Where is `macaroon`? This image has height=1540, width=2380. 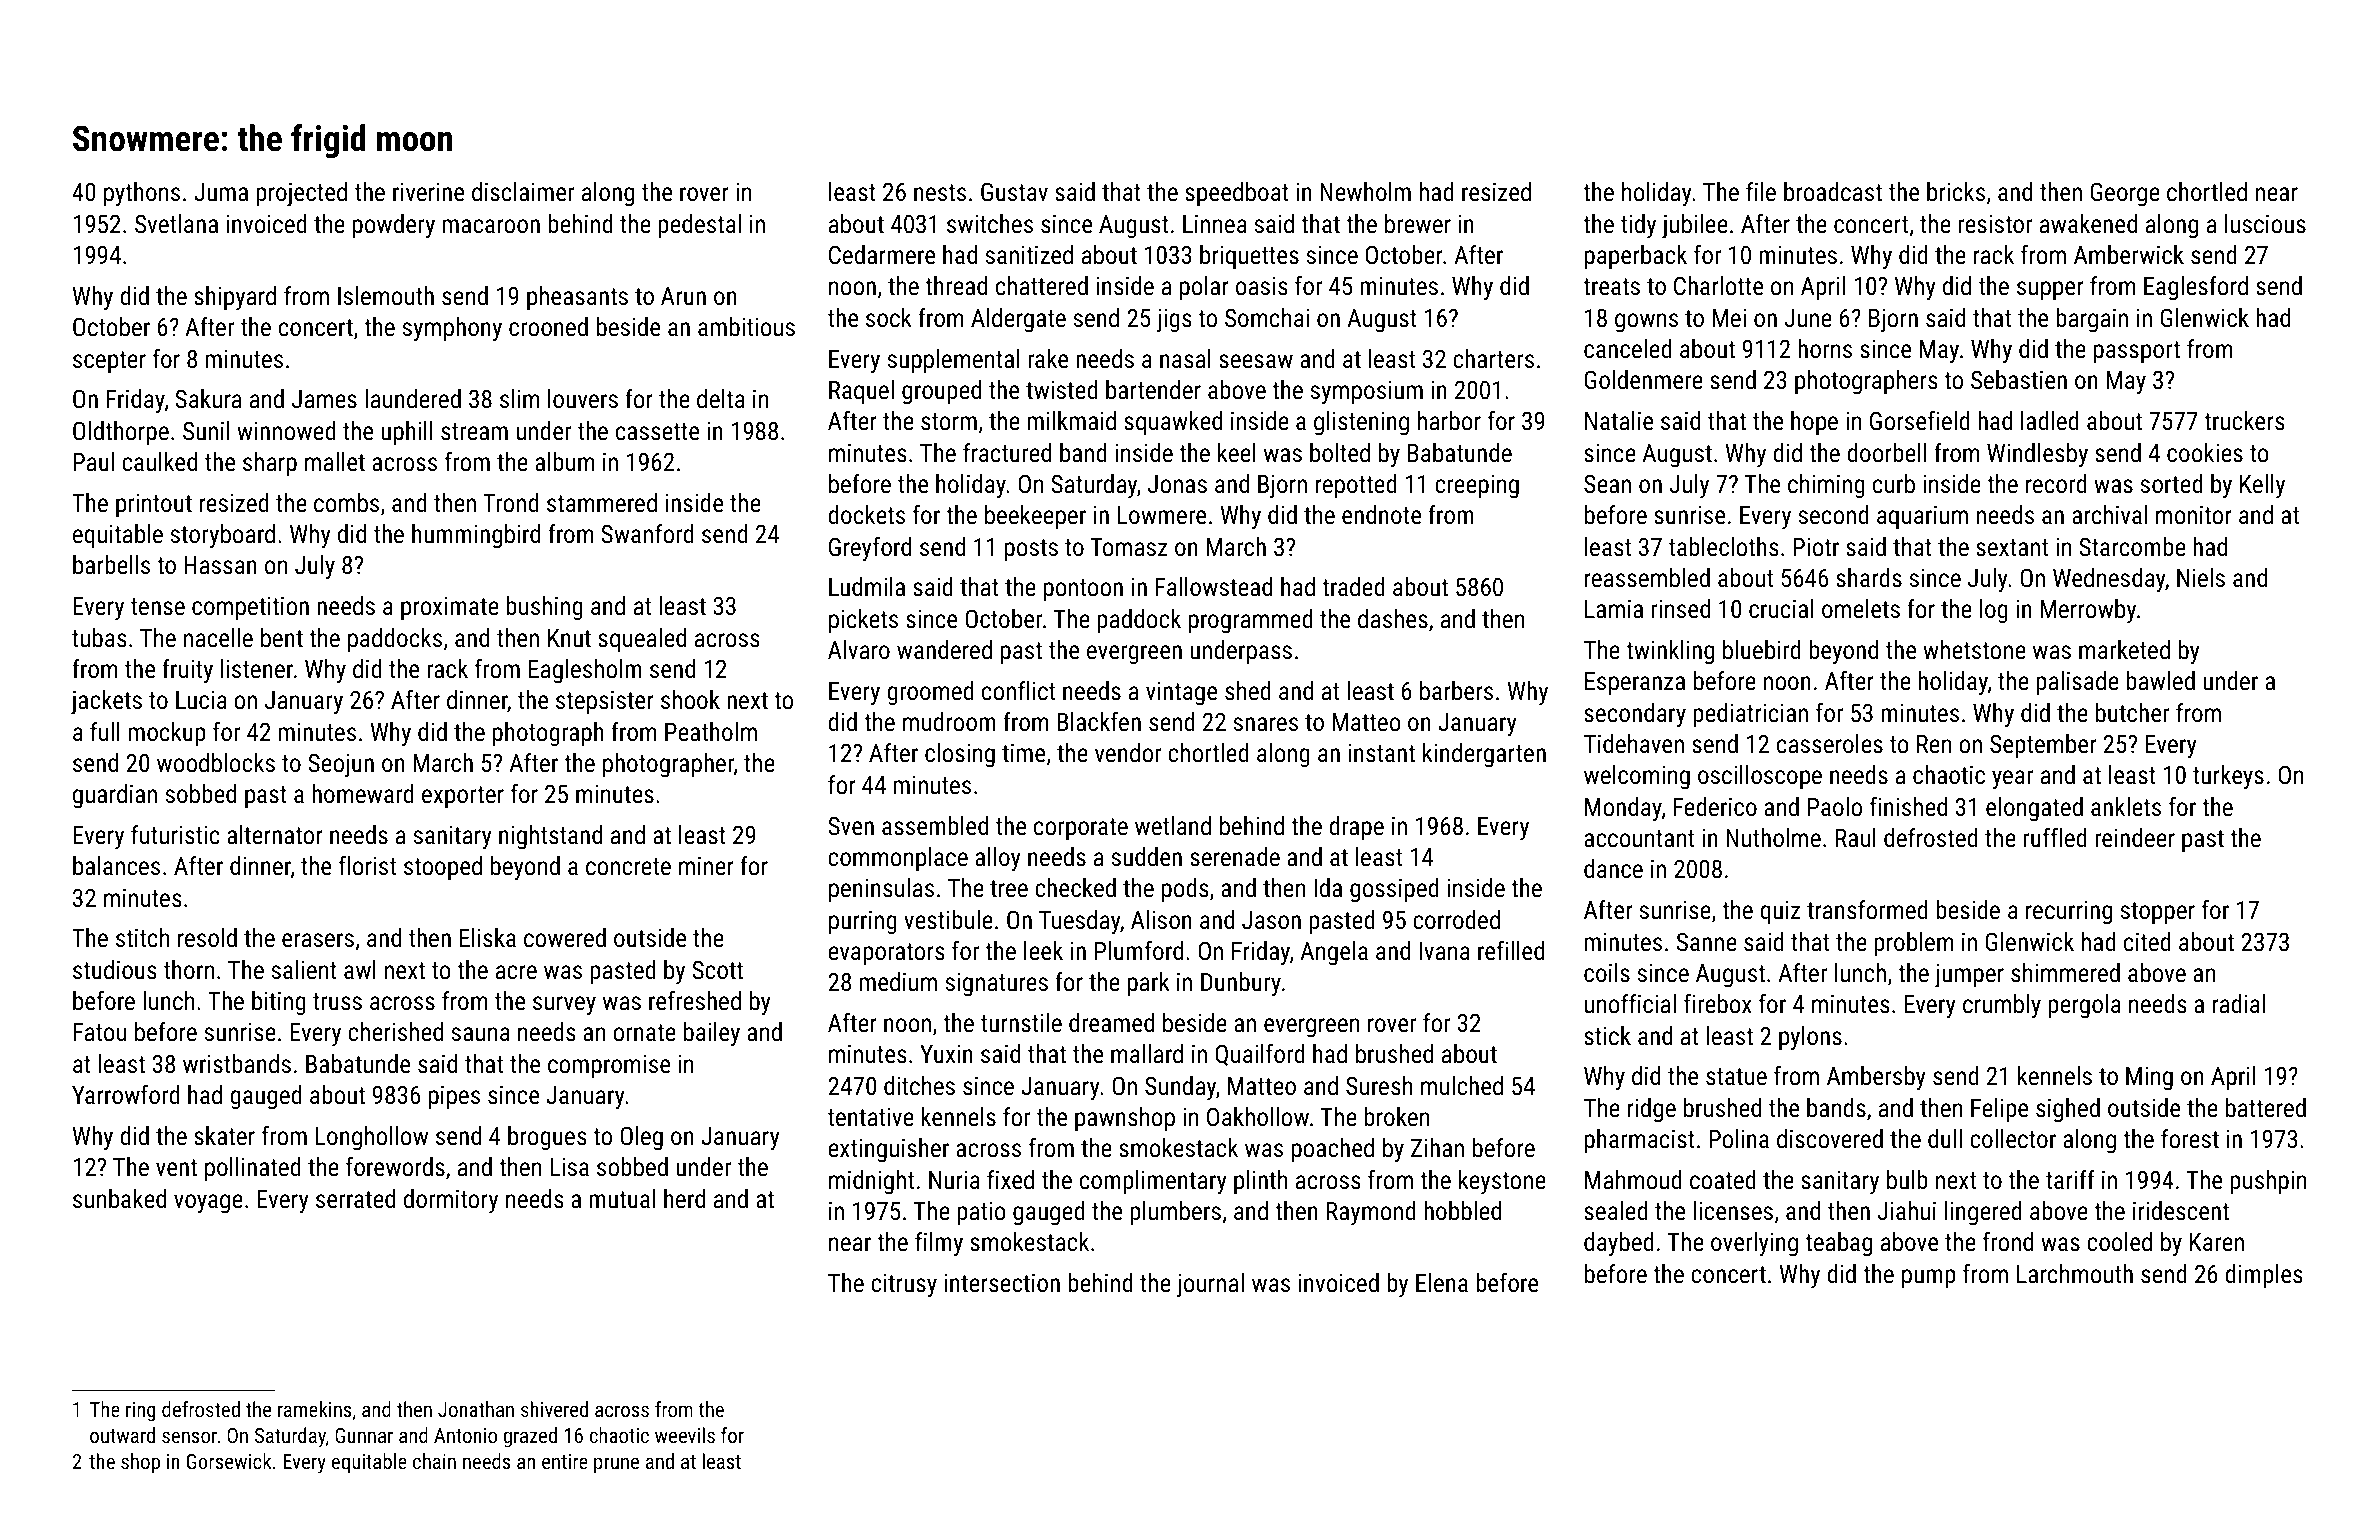 macaroon is located at coordinates (491, 226).
